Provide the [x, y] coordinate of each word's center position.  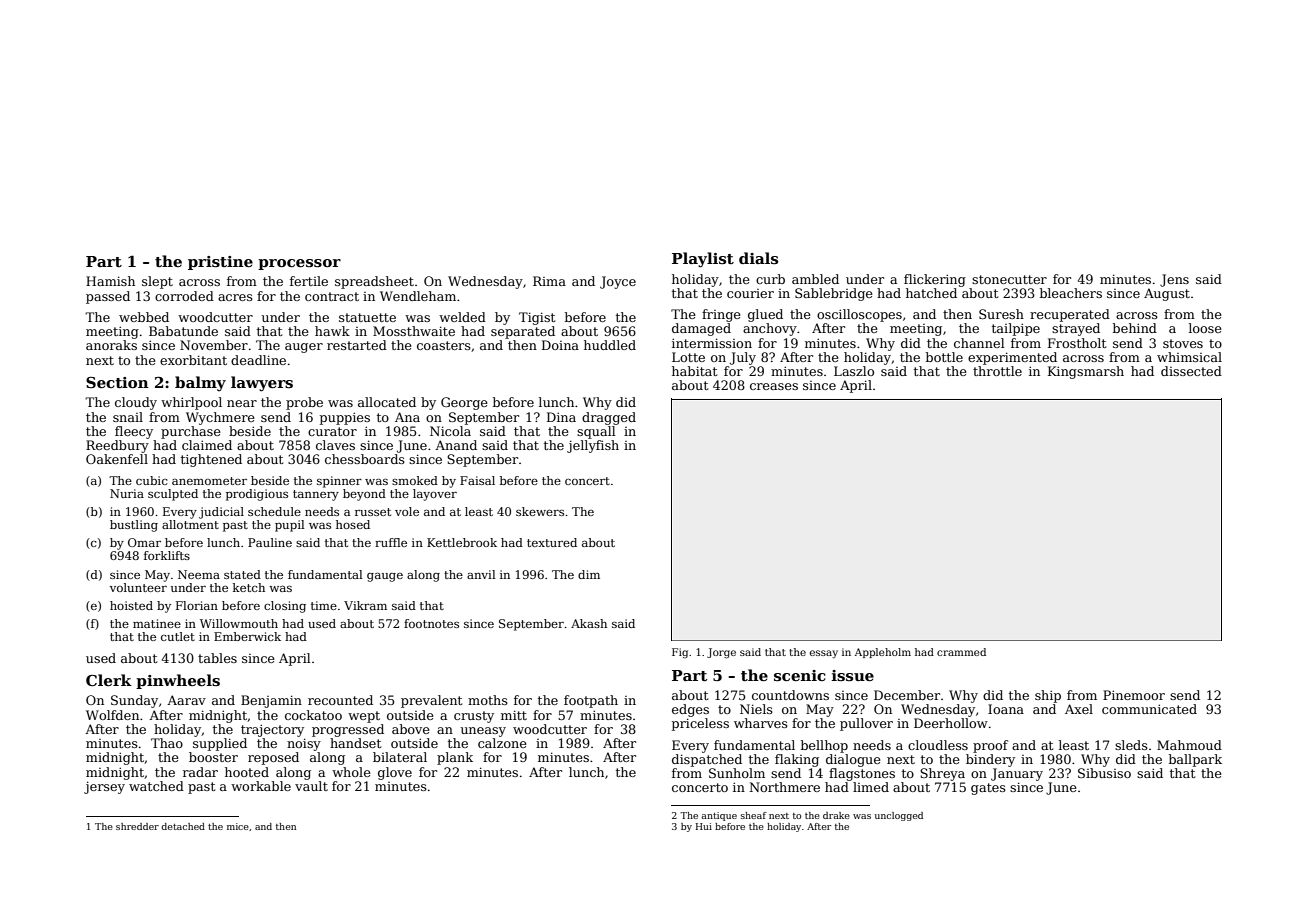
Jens [1174, 280]
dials [758, 258]
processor [299, 264]
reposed [273, 758]
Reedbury [117, 446]
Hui [704, 826]
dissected [1191, 371]
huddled [610, 345]
